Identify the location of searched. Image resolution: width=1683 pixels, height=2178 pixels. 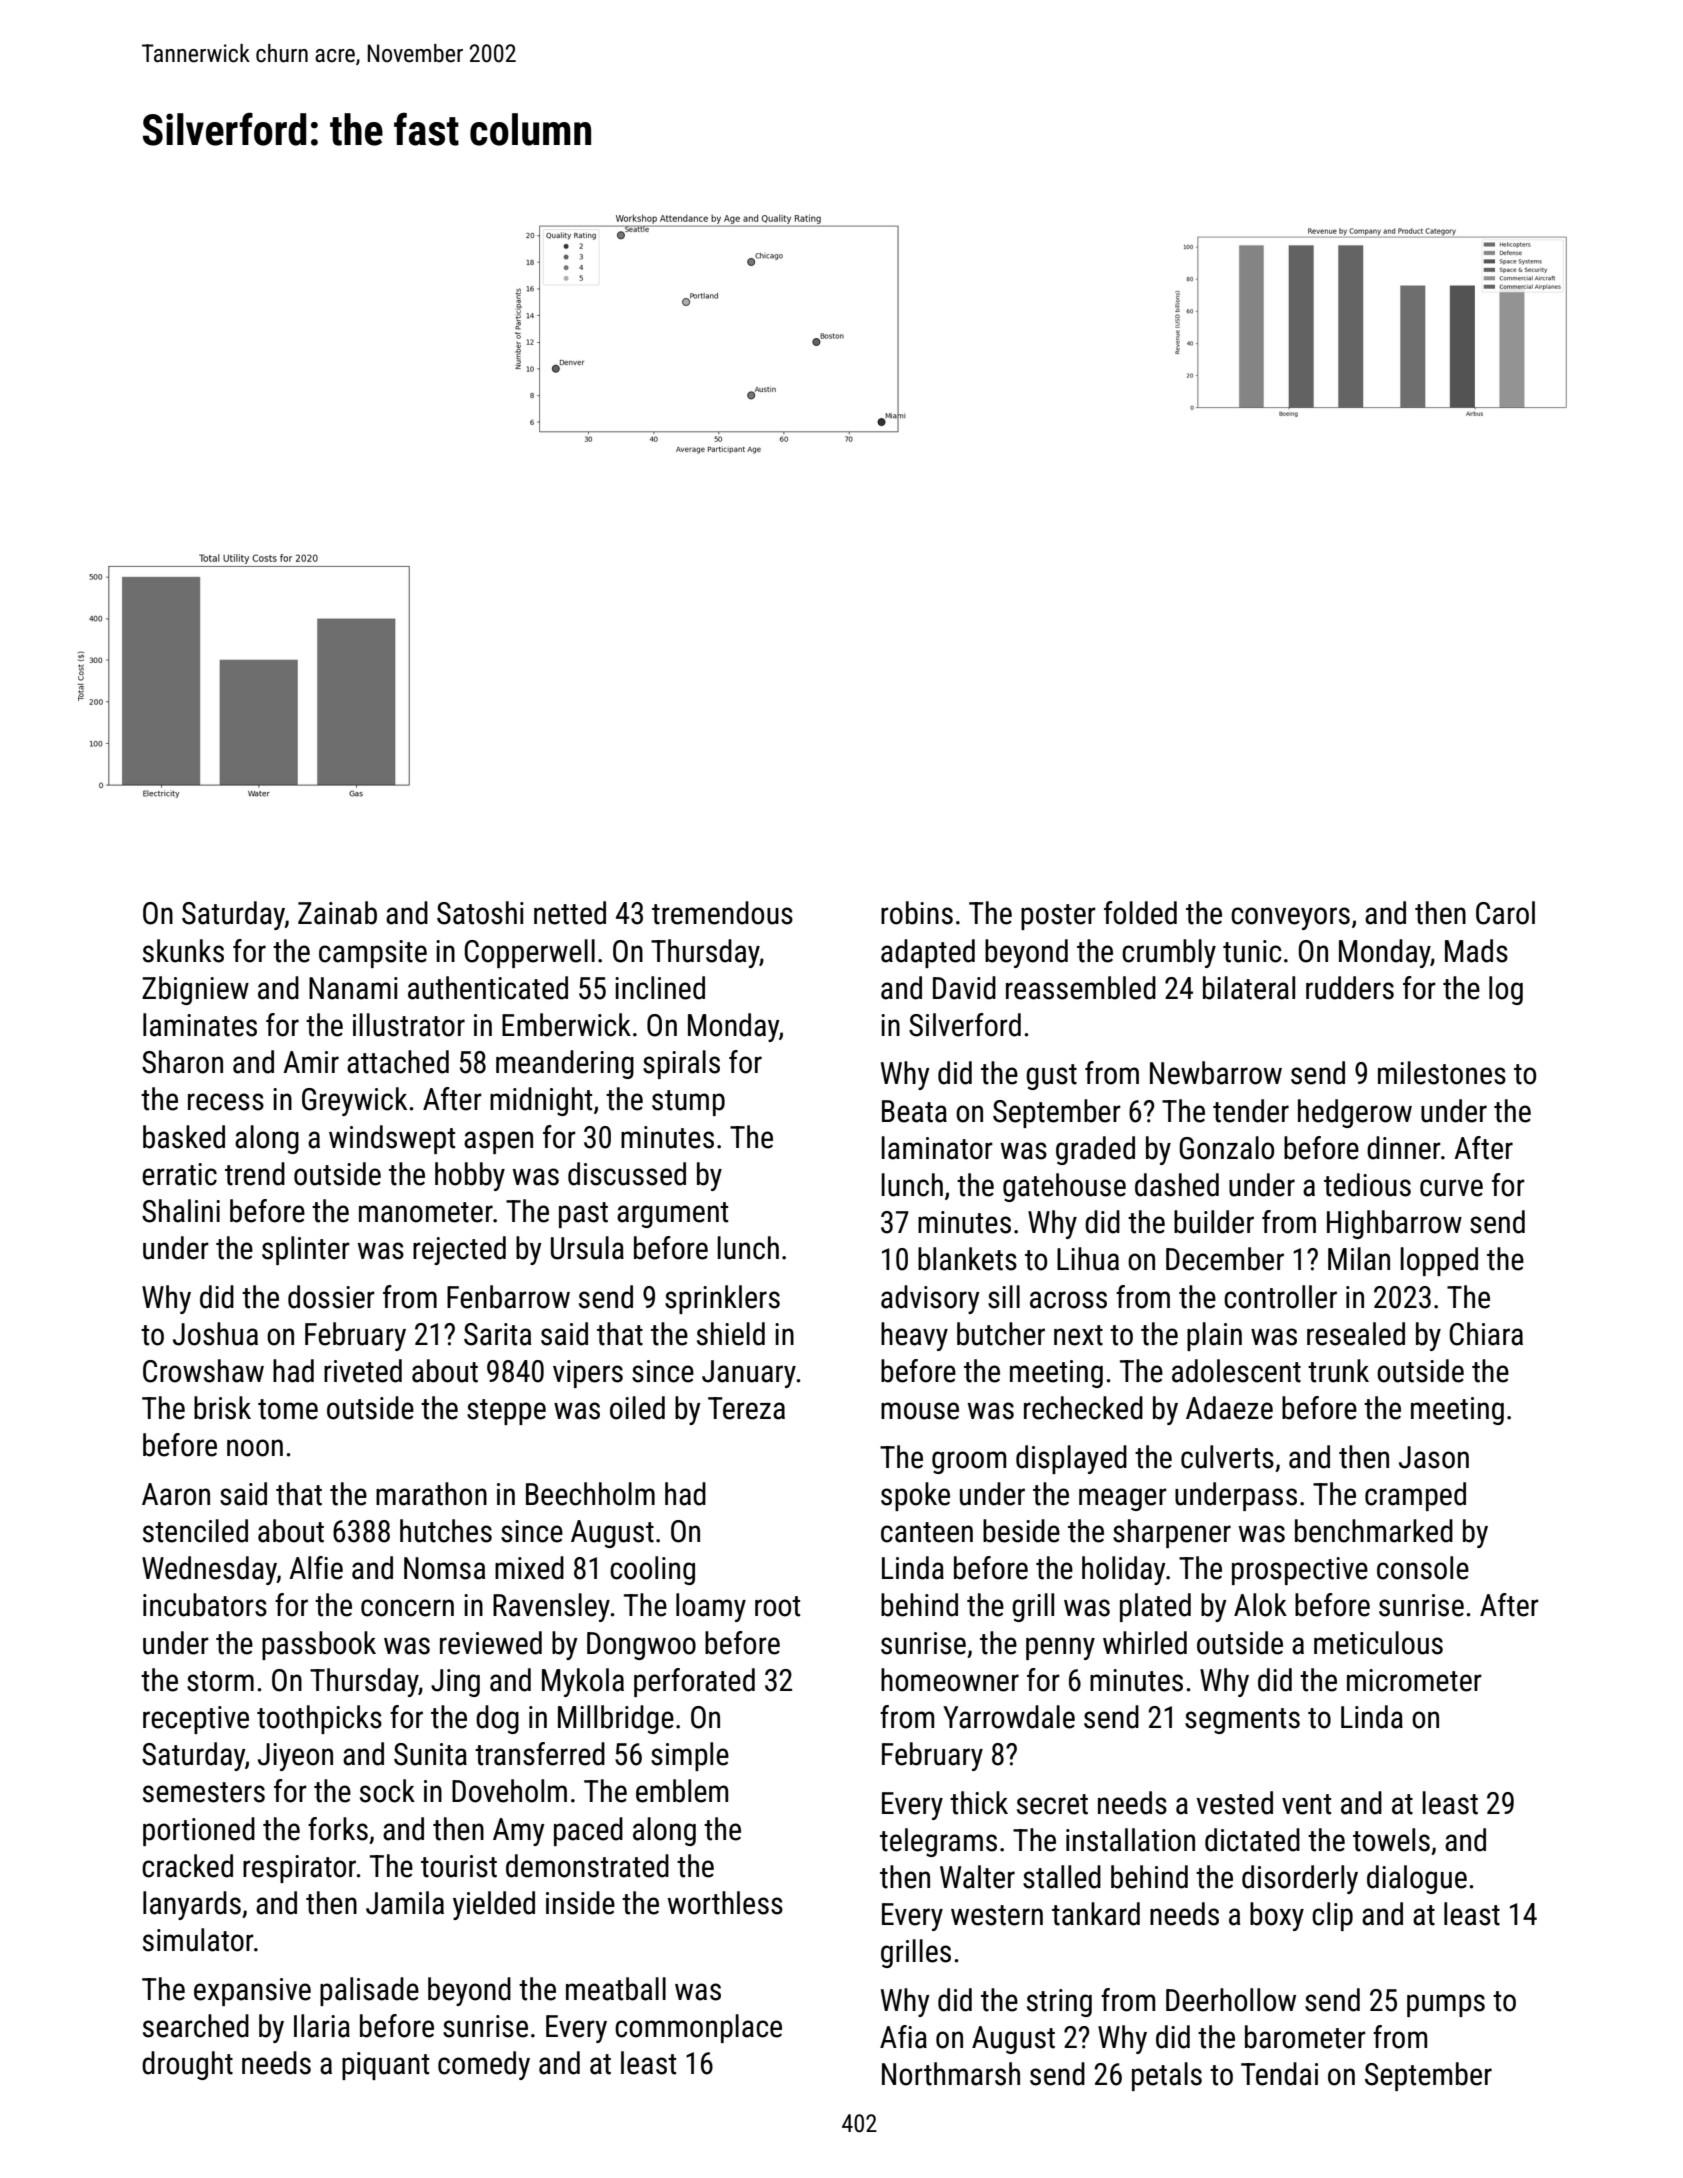
(196, 2026).
